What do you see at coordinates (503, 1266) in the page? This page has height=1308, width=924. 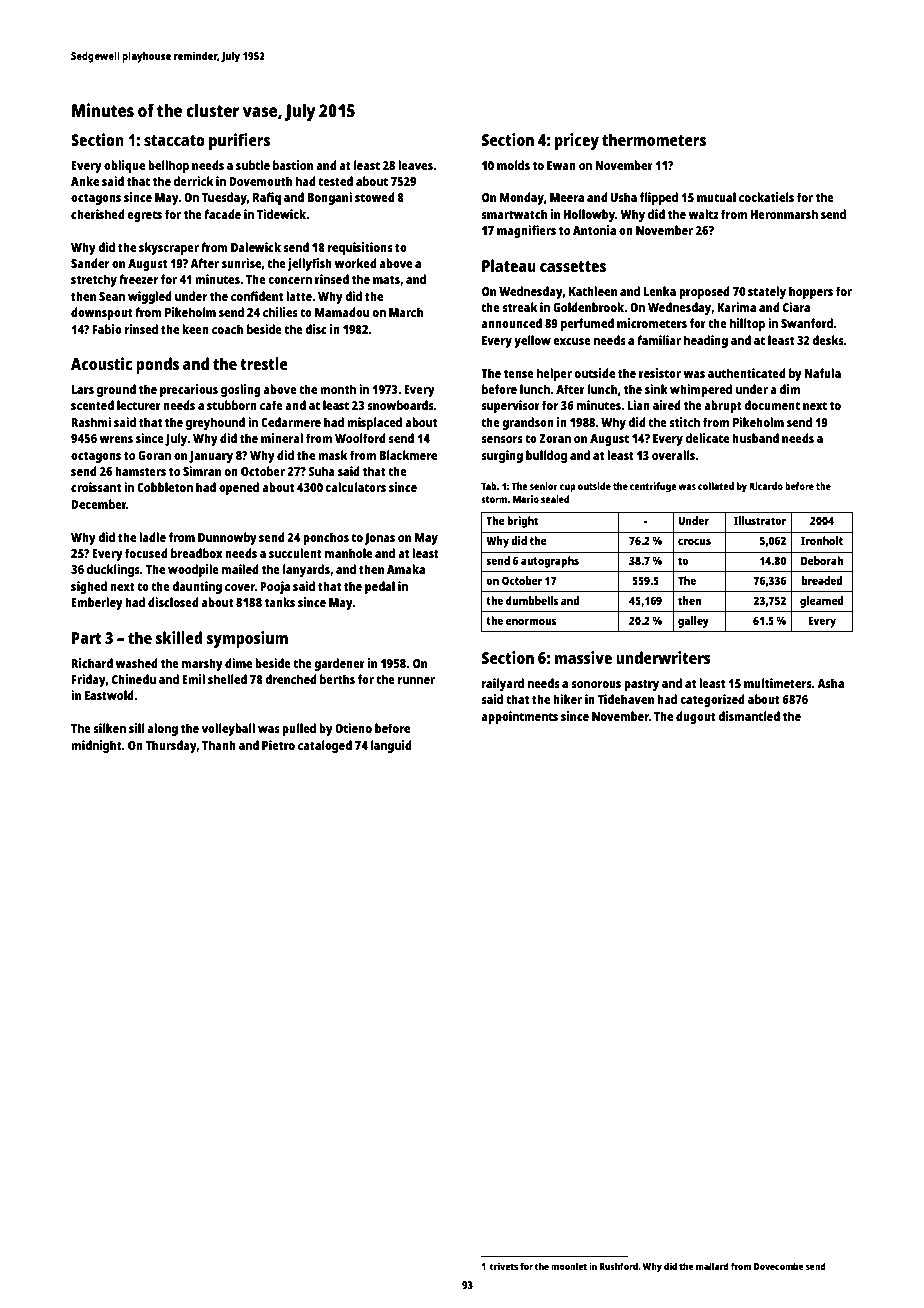 I see `trivets` at bounding box center [503, 1266].
